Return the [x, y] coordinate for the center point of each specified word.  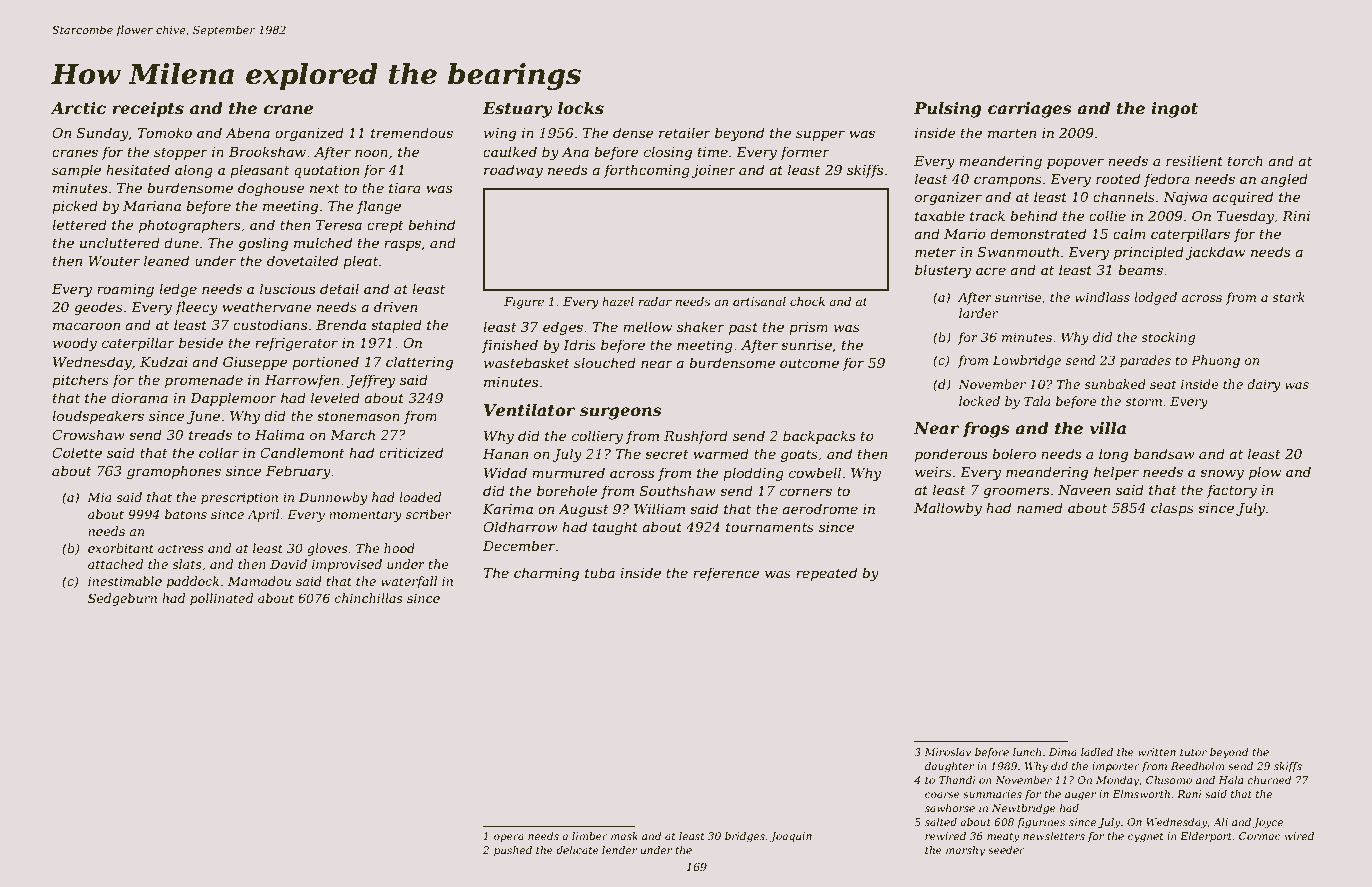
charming [546, 574]
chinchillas [369, 598]
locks [581, 108]
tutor [1193, 752]
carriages [1030, 110]
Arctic [78, 108]
